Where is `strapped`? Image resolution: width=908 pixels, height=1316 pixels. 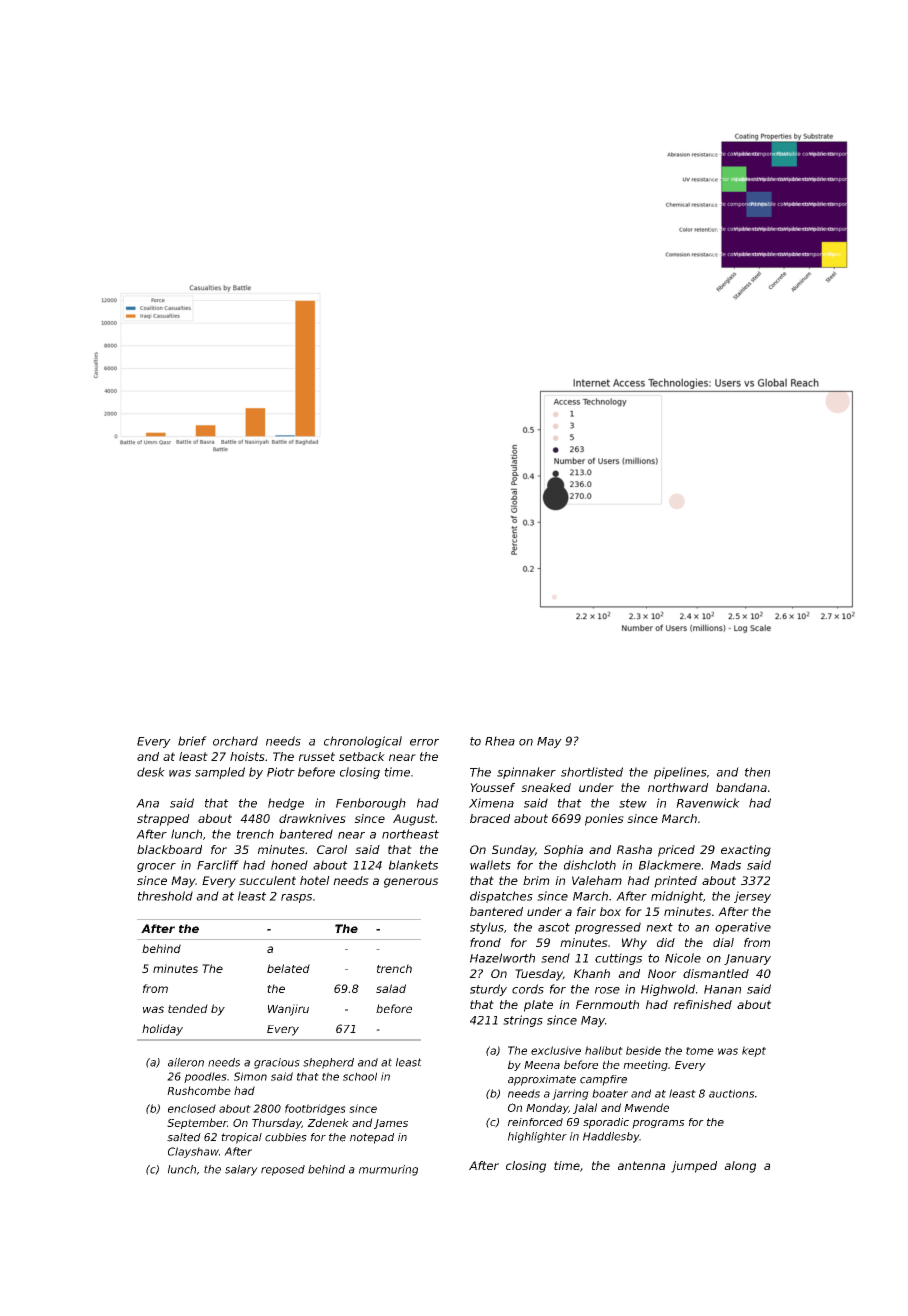
strapped is located at coordinates (163, 820).
